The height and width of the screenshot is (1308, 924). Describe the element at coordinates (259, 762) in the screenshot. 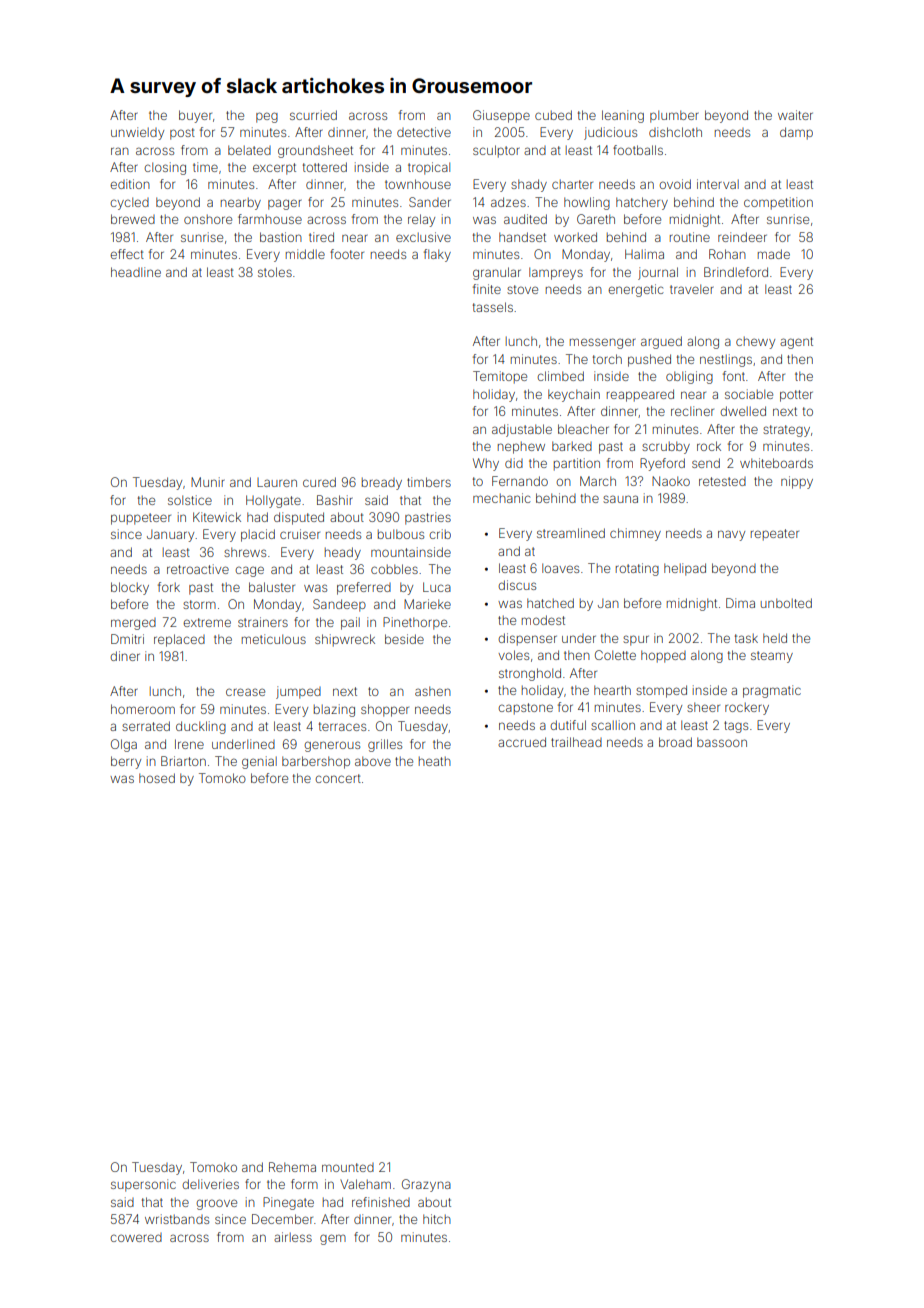

I see `genial` at that location.
